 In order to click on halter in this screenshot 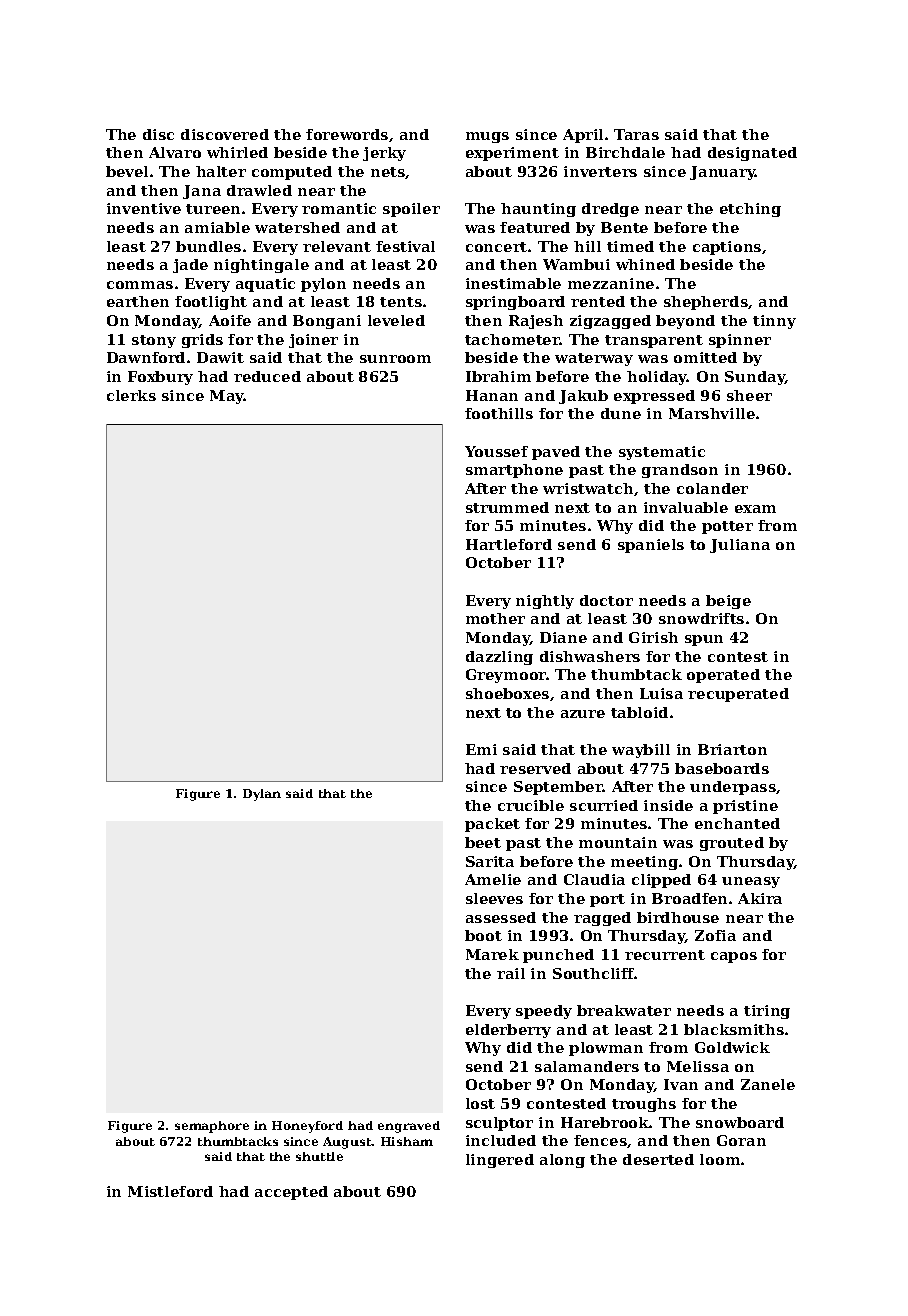, I will do `click(221, 171)`.
